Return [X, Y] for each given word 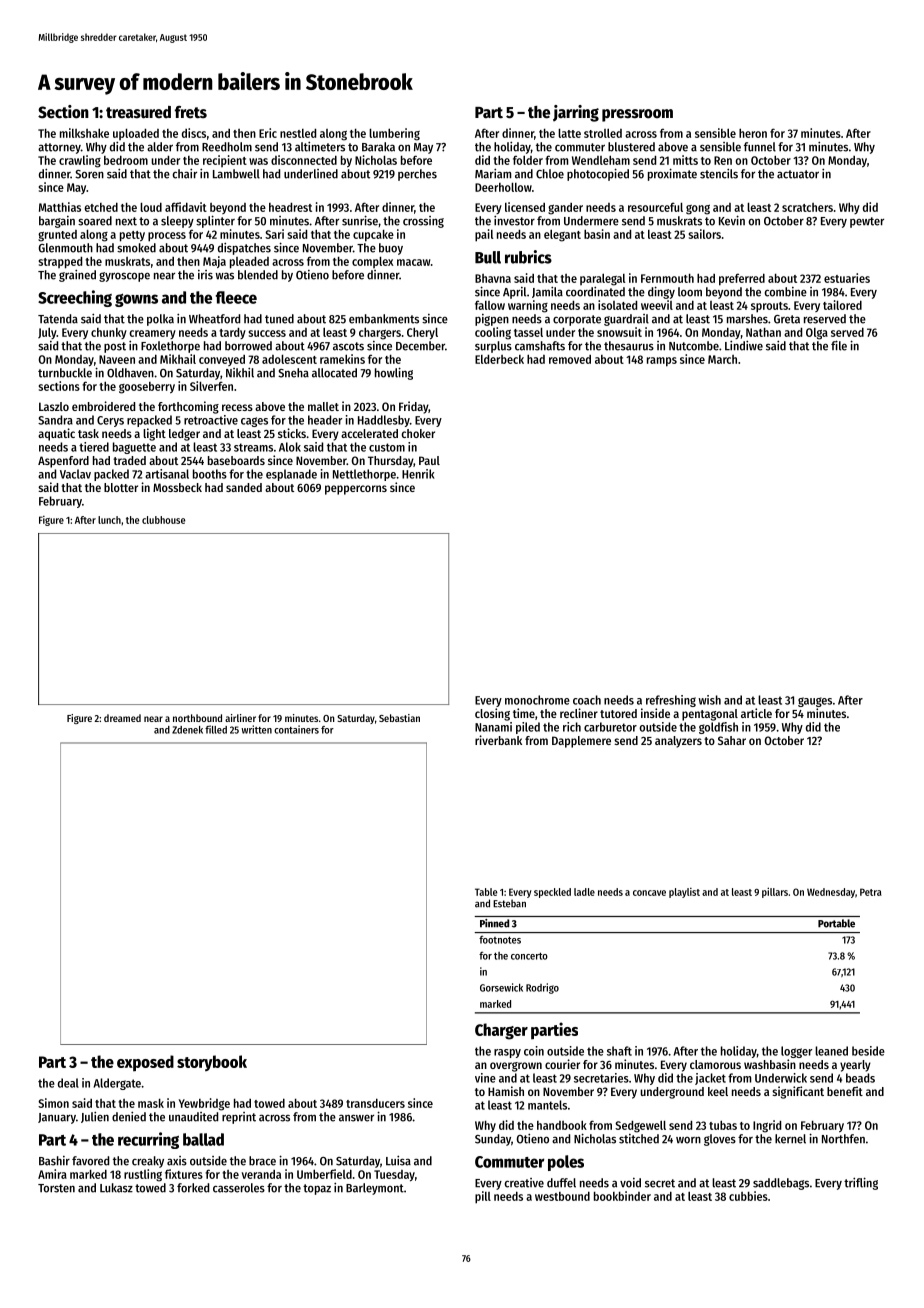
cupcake [373, 236]
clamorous [715, 1064]
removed [570, 359]
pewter [867, 222]
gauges [815, 702]
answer [356, 1118]
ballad [203, 1139]
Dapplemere [581, 742]
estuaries [847, 278]
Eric [268, 133]
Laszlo [54, 406]
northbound [197, 718]
